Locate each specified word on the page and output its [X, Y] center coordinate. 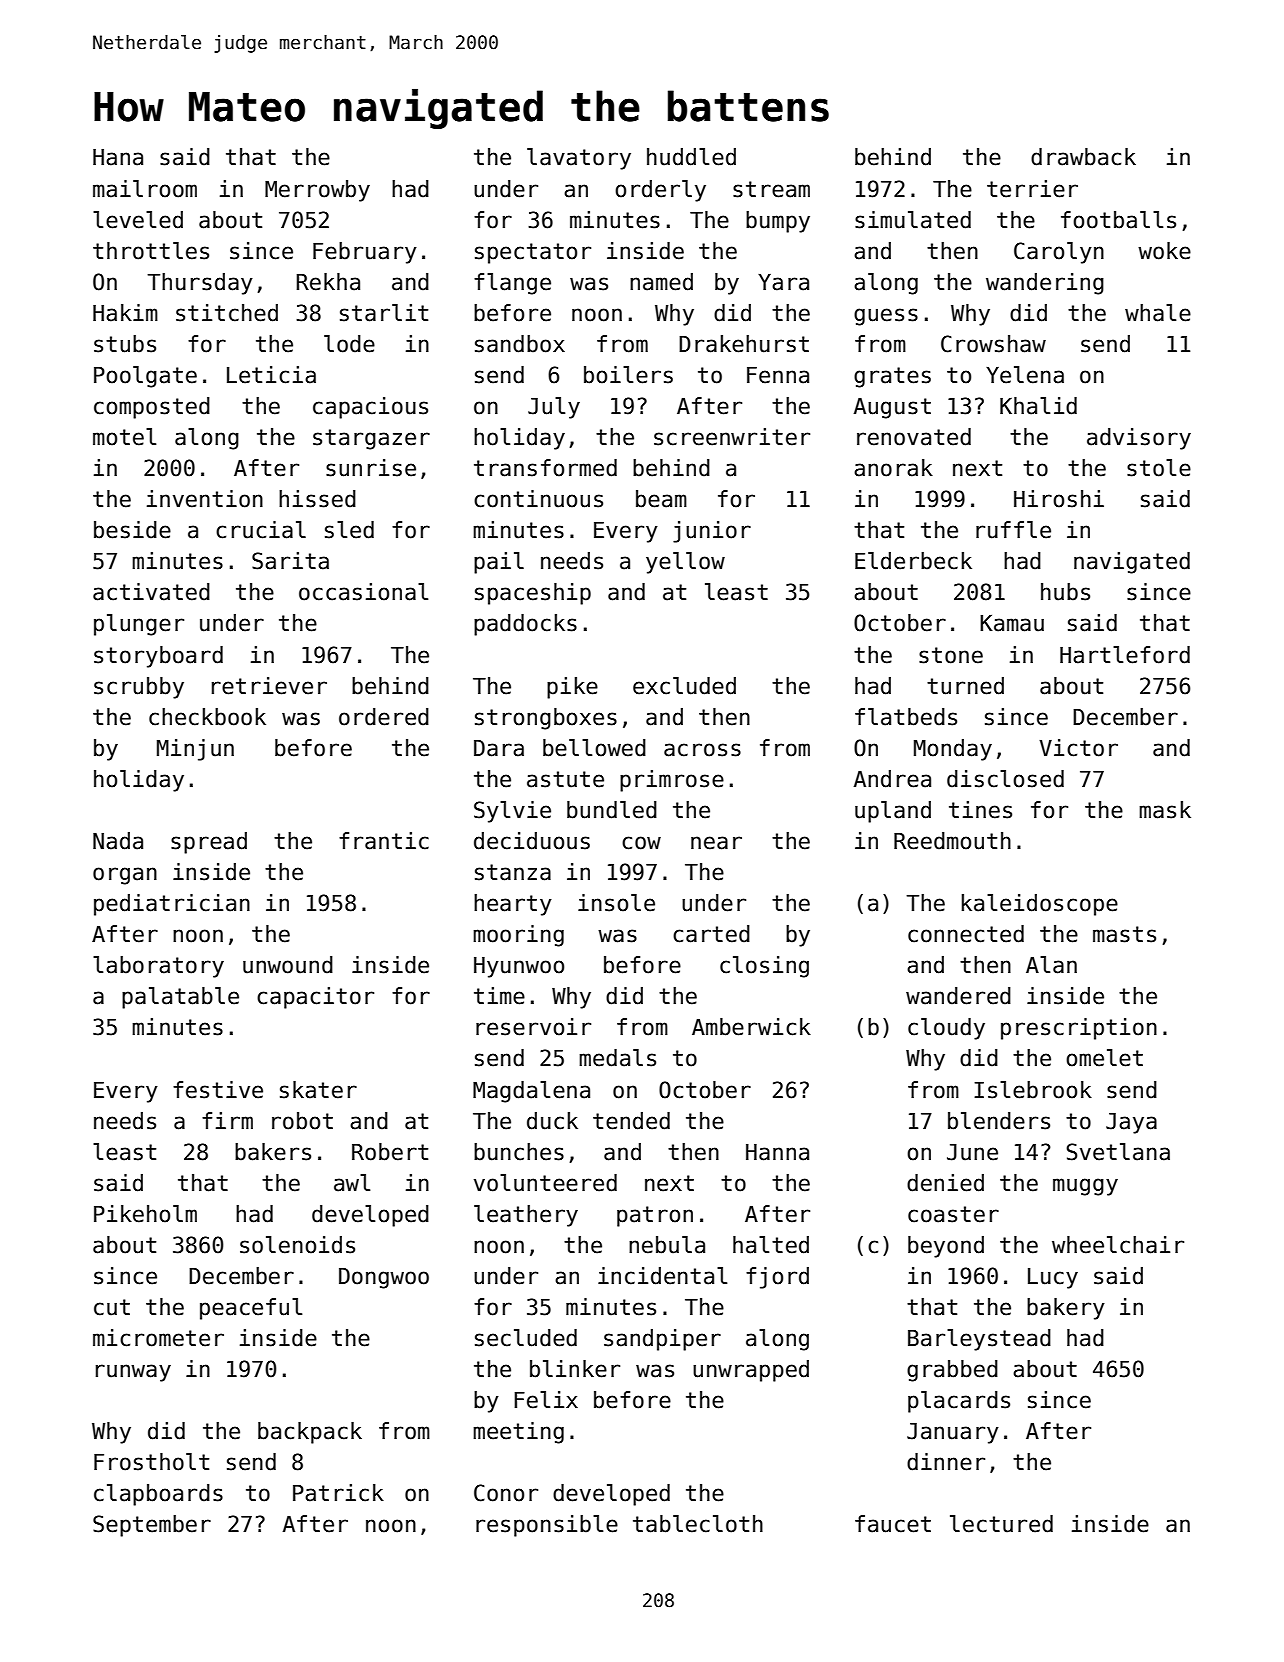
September [152, 1526]
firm [227, 1120]
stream [771, 189]
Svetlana [1118, 1152]
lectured [1001, 1524]
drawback [1083, 157]
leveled [138, 220]
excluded [684, 686]
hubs [1065, 592]
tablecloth [698, 1524]
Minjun [195, 750]
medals [617, 1058]
